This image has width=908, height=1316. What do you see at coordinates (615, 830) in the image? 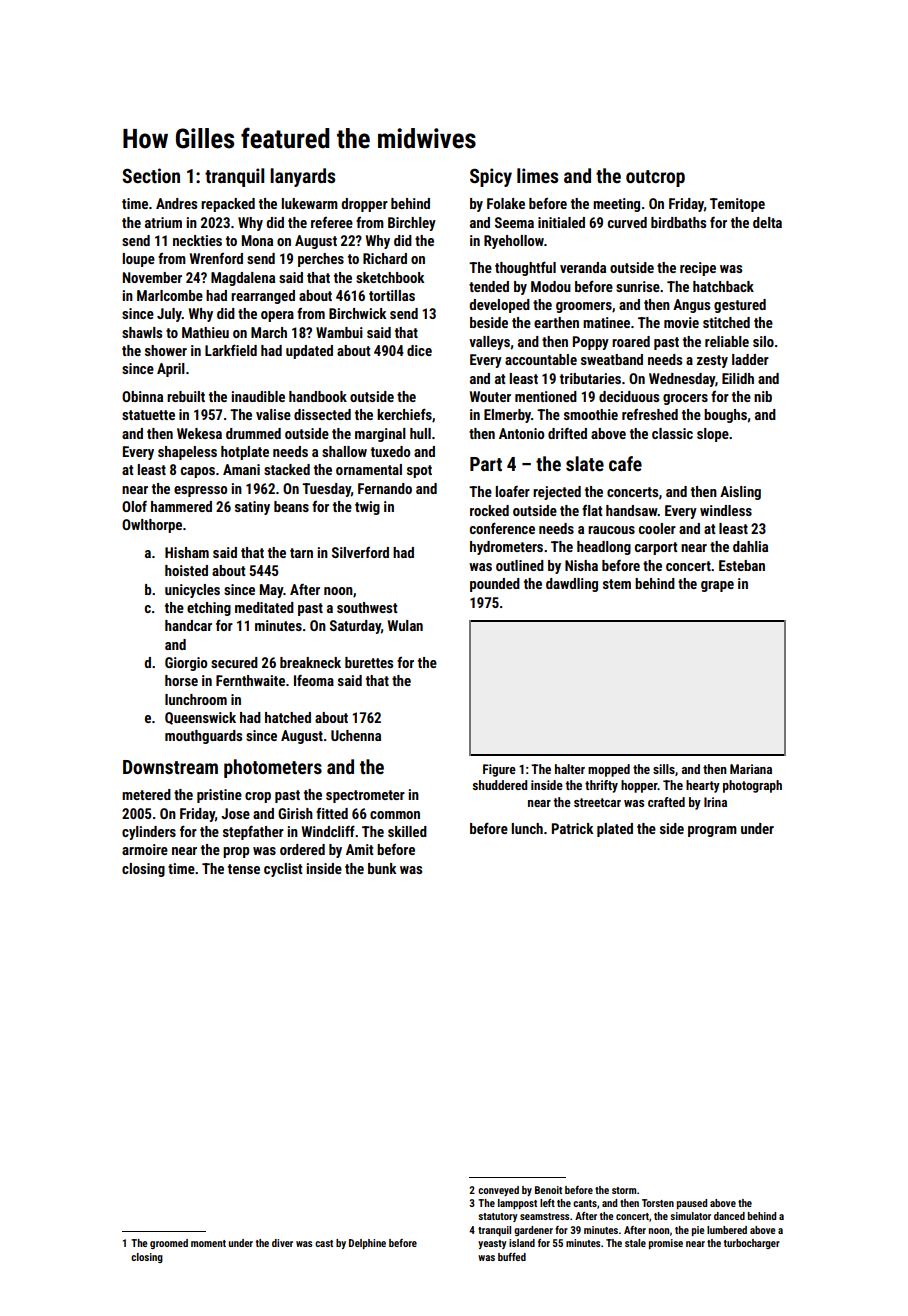
I see `plated` at bounding box center [615, 830].
